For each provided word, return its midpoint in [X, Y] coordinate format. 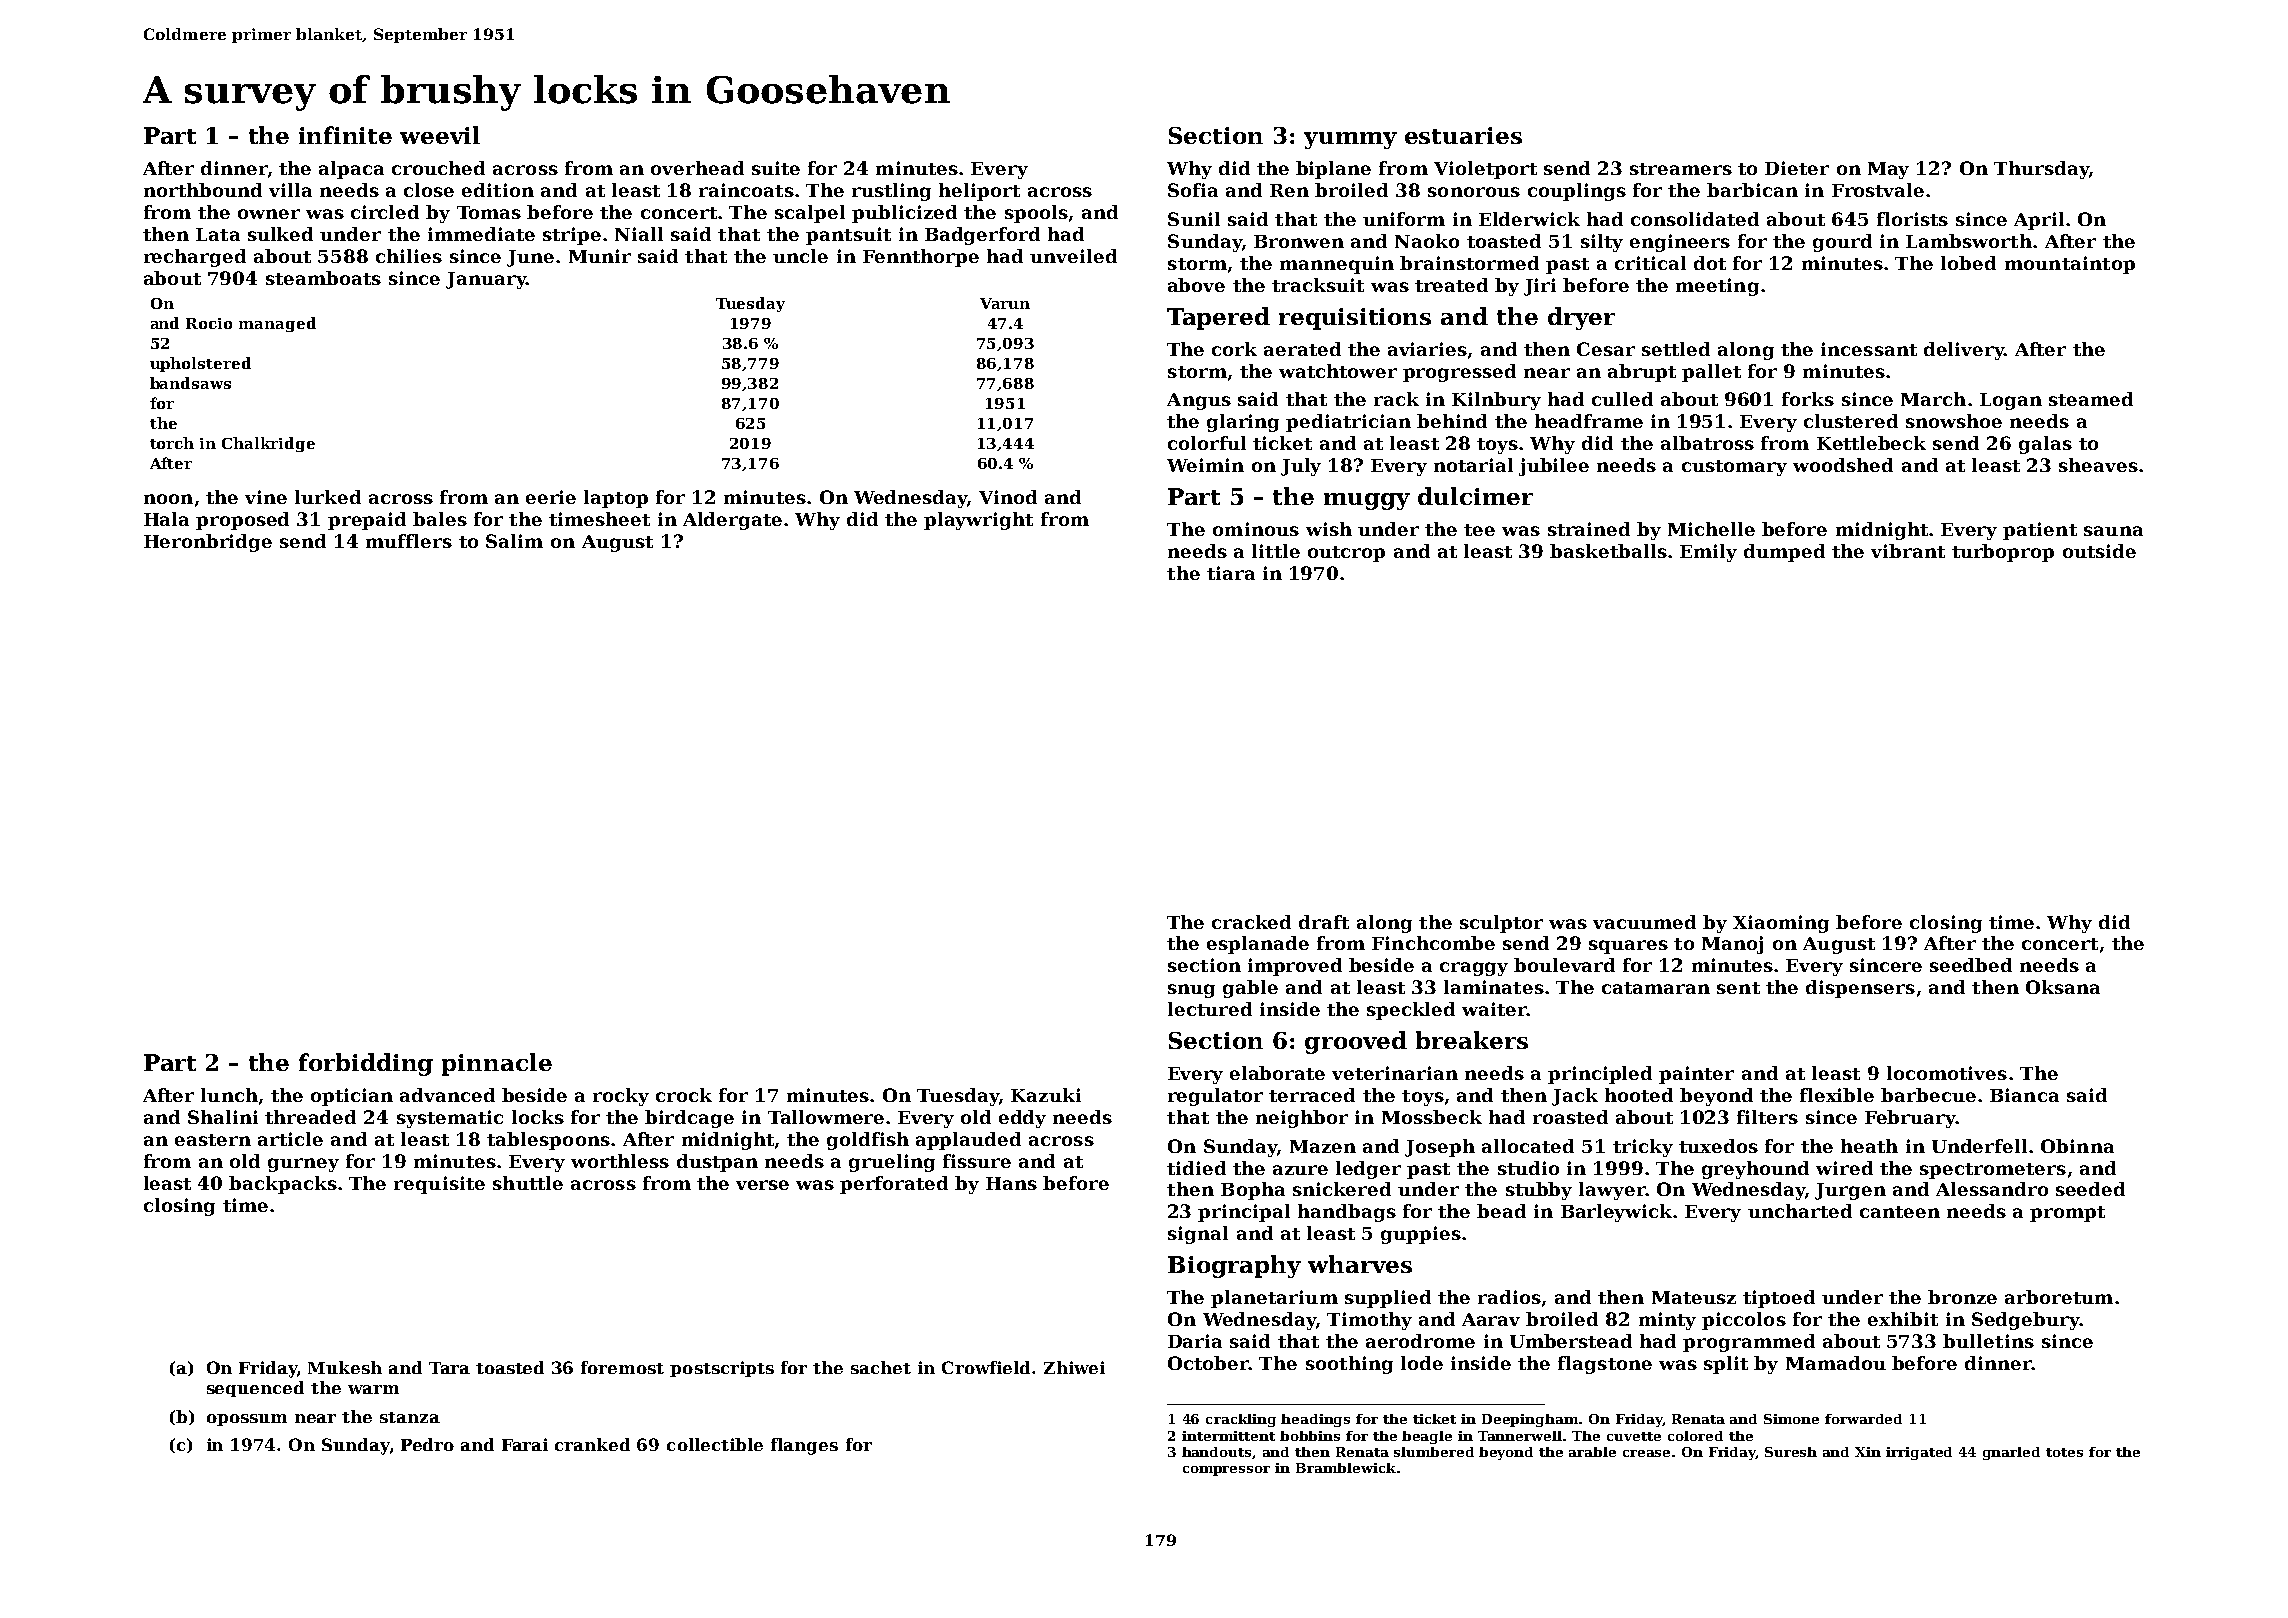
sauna [2113, 531]
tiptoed [1779, 1299]
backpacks [283, 1185]
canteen [1900, 1212]
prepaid [367, 521]
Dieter [1797, 168]
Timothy [1369, 1321]
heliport [979, 192]
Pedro [427, 1444]
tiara [1231, 573]
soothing [1349, 1365]
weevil [440, 135]
